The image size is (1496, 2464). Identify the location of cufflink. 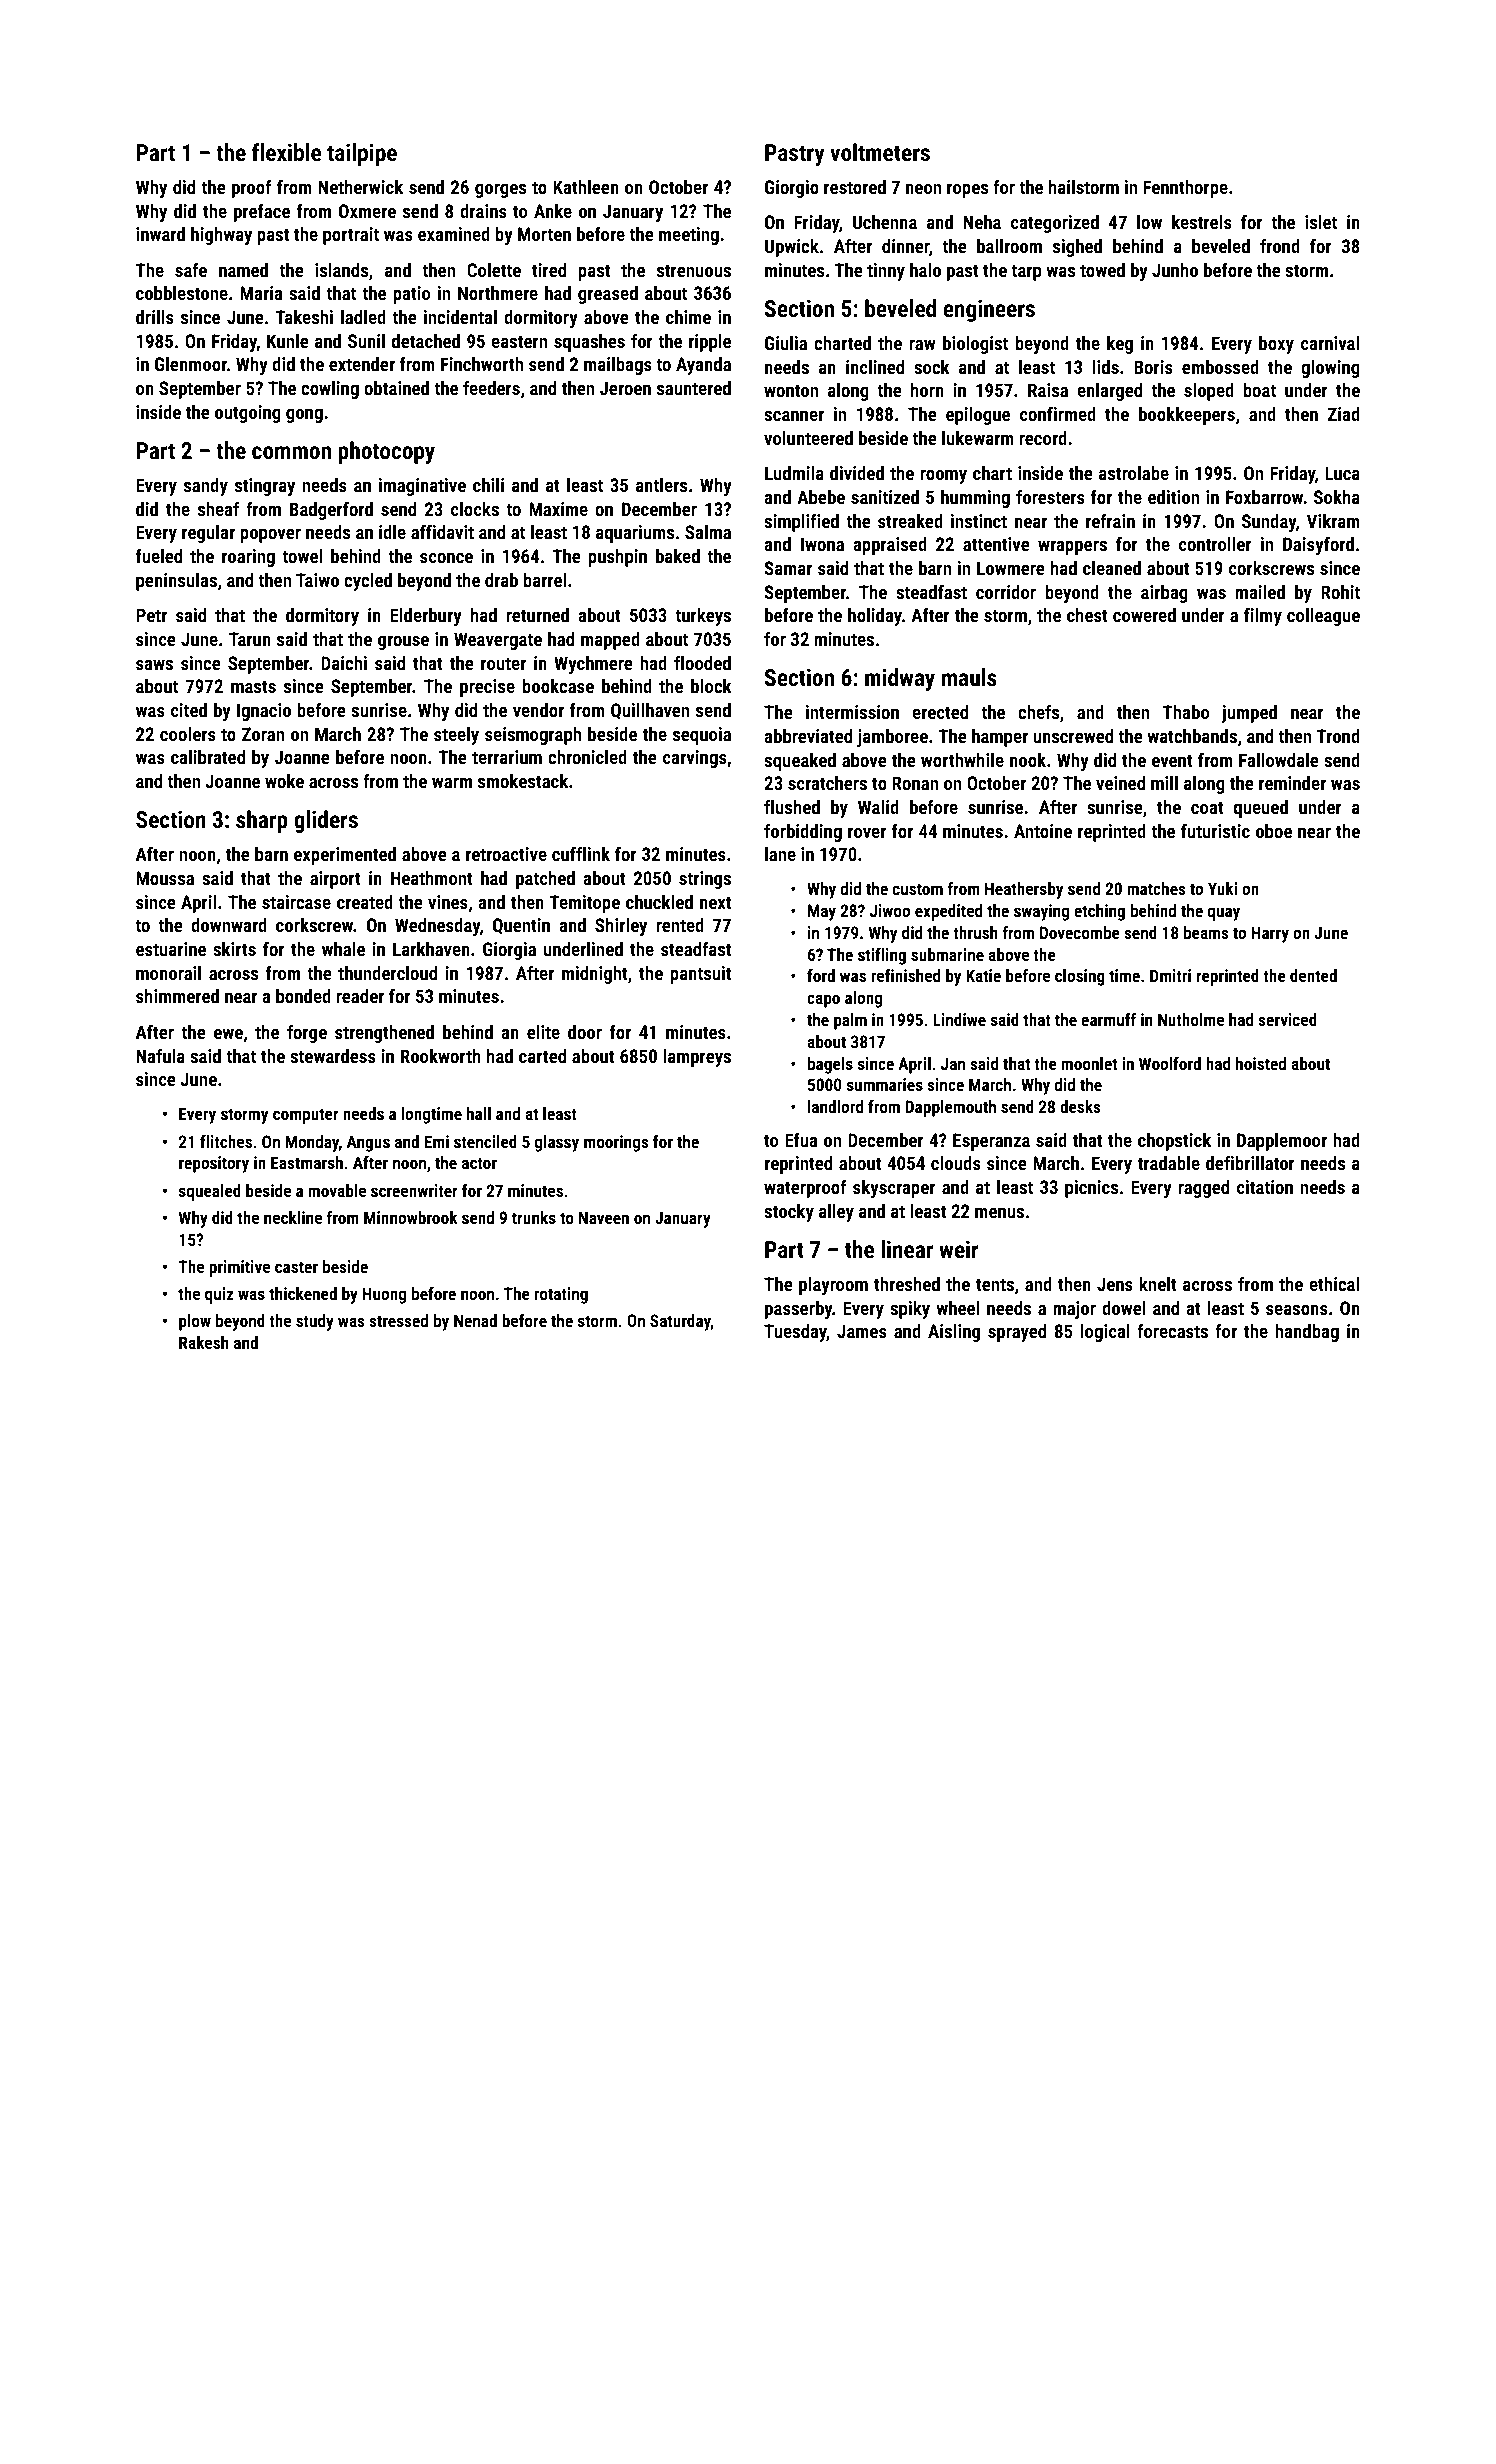
(581, 853).
